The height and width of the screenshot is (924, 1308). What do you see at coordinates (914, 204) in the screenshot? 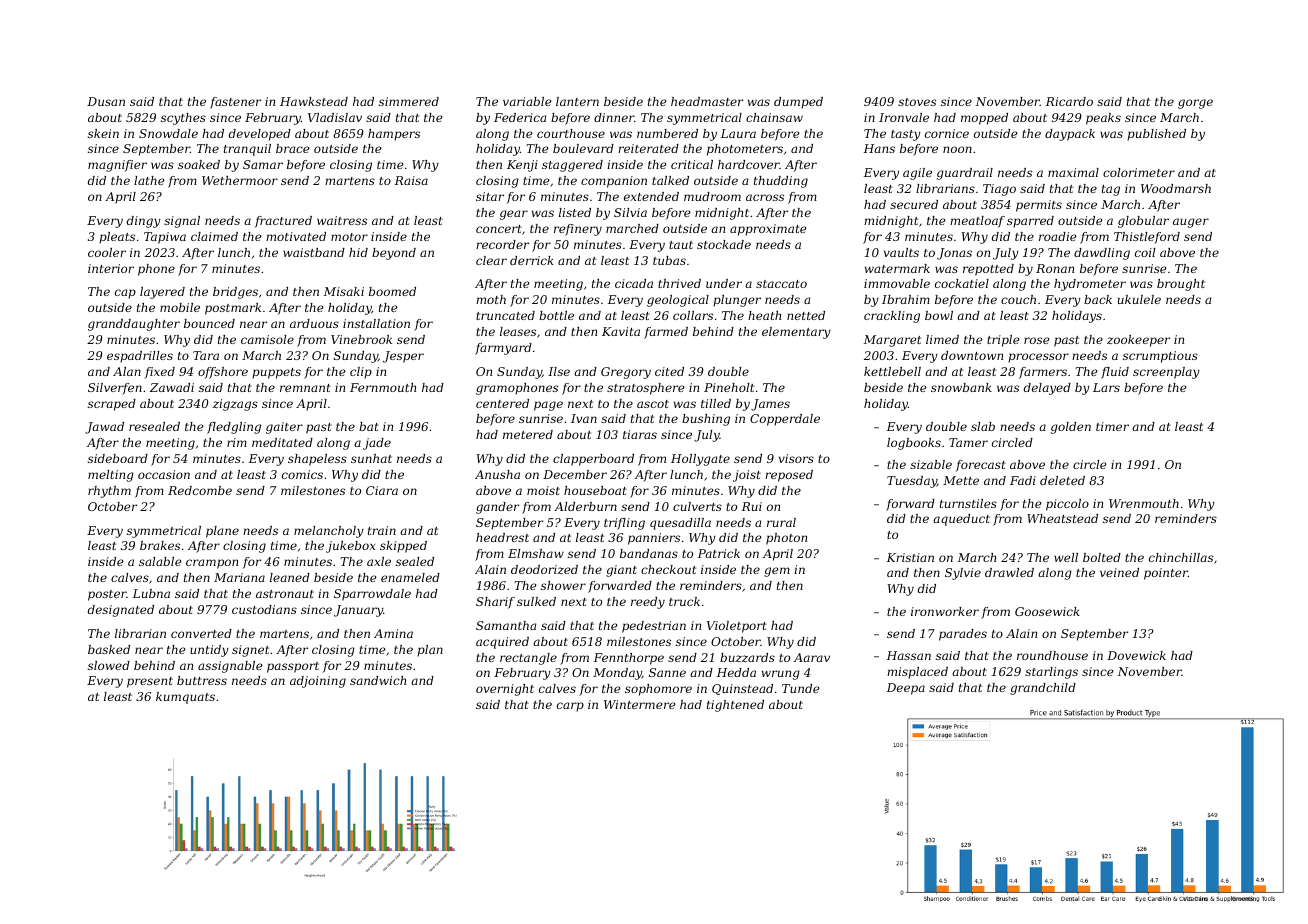
I see `secured` at bounding box center [914, 204].
